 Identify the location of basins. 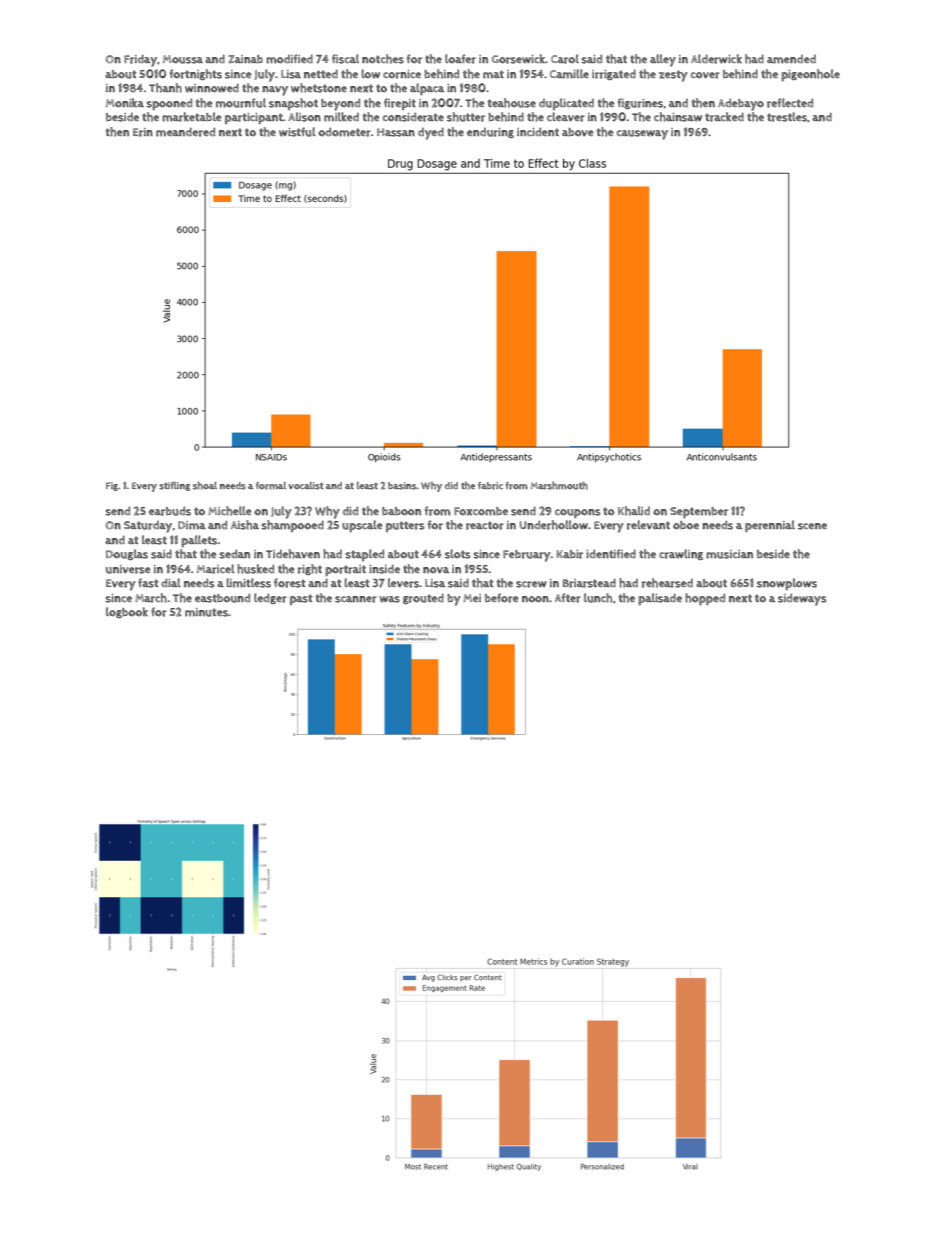
(402, 486).
